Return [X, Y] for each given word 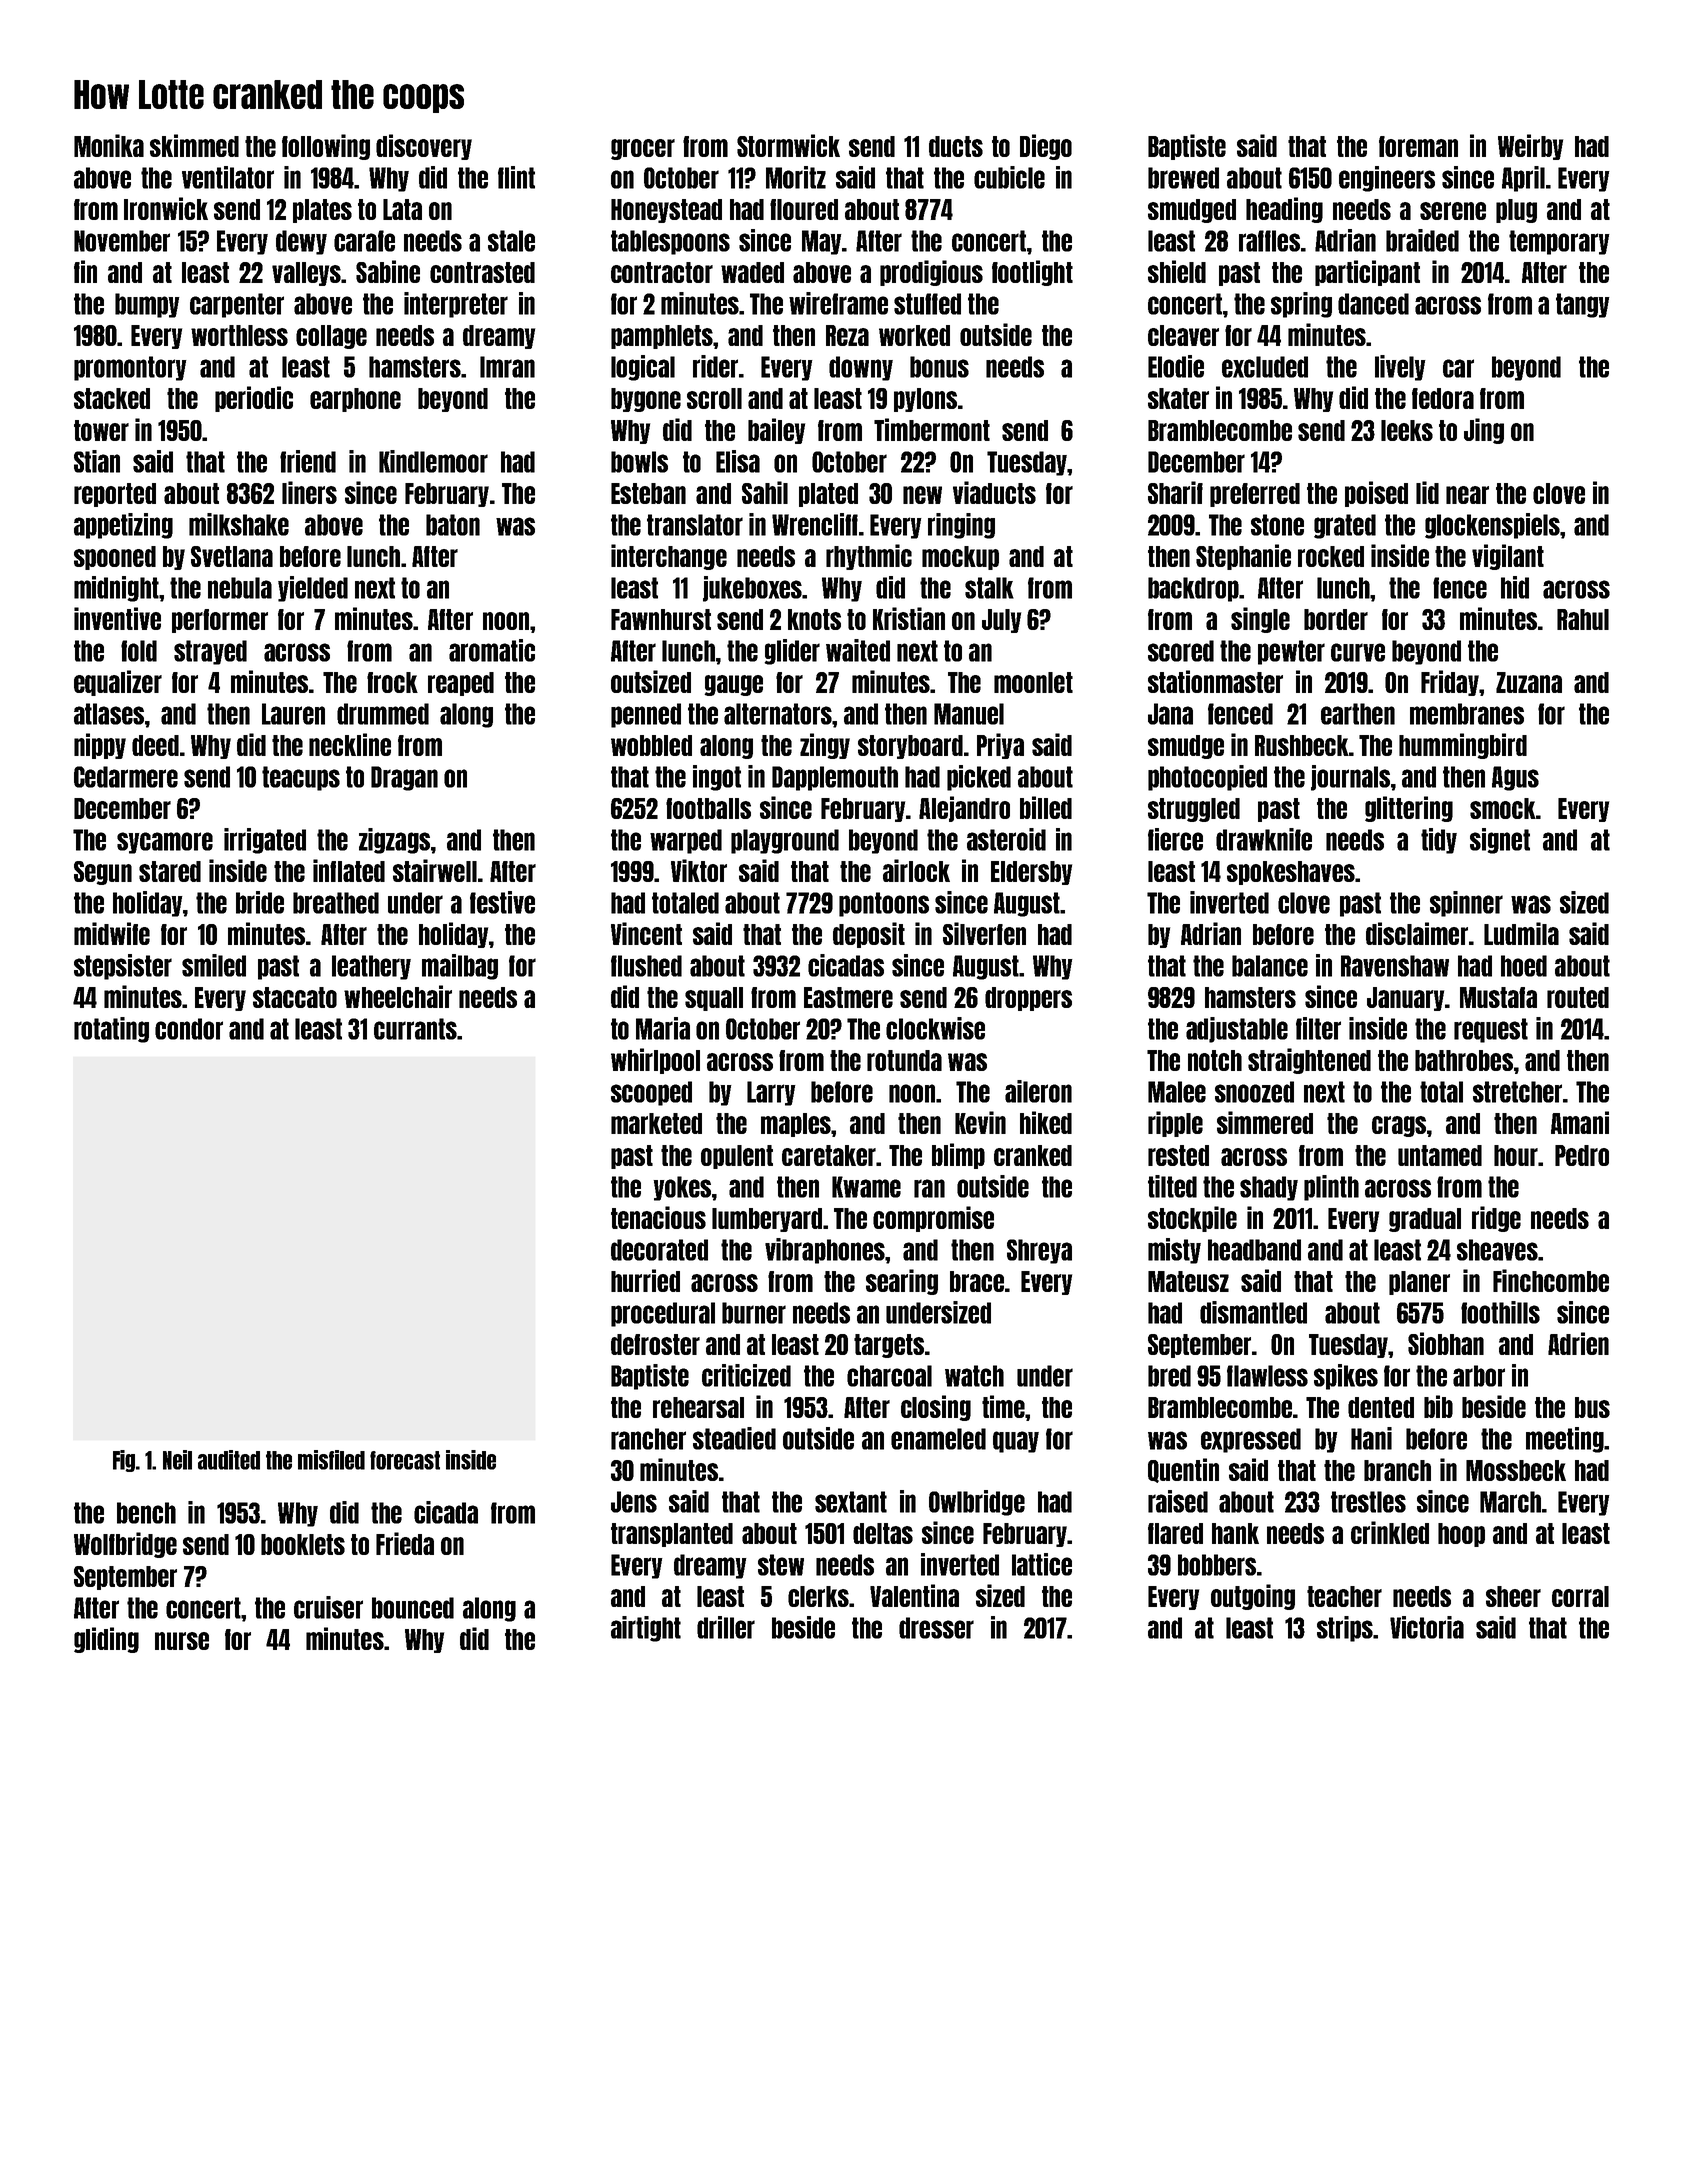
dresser [936, 1628]
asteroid [1006, 839]
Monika [109, 145]
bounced [413, 1608]
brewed [1183, 178]
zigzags [394, 841]
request [1491, 1030]
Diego [1046, 147]
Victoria [1427, 1627]
